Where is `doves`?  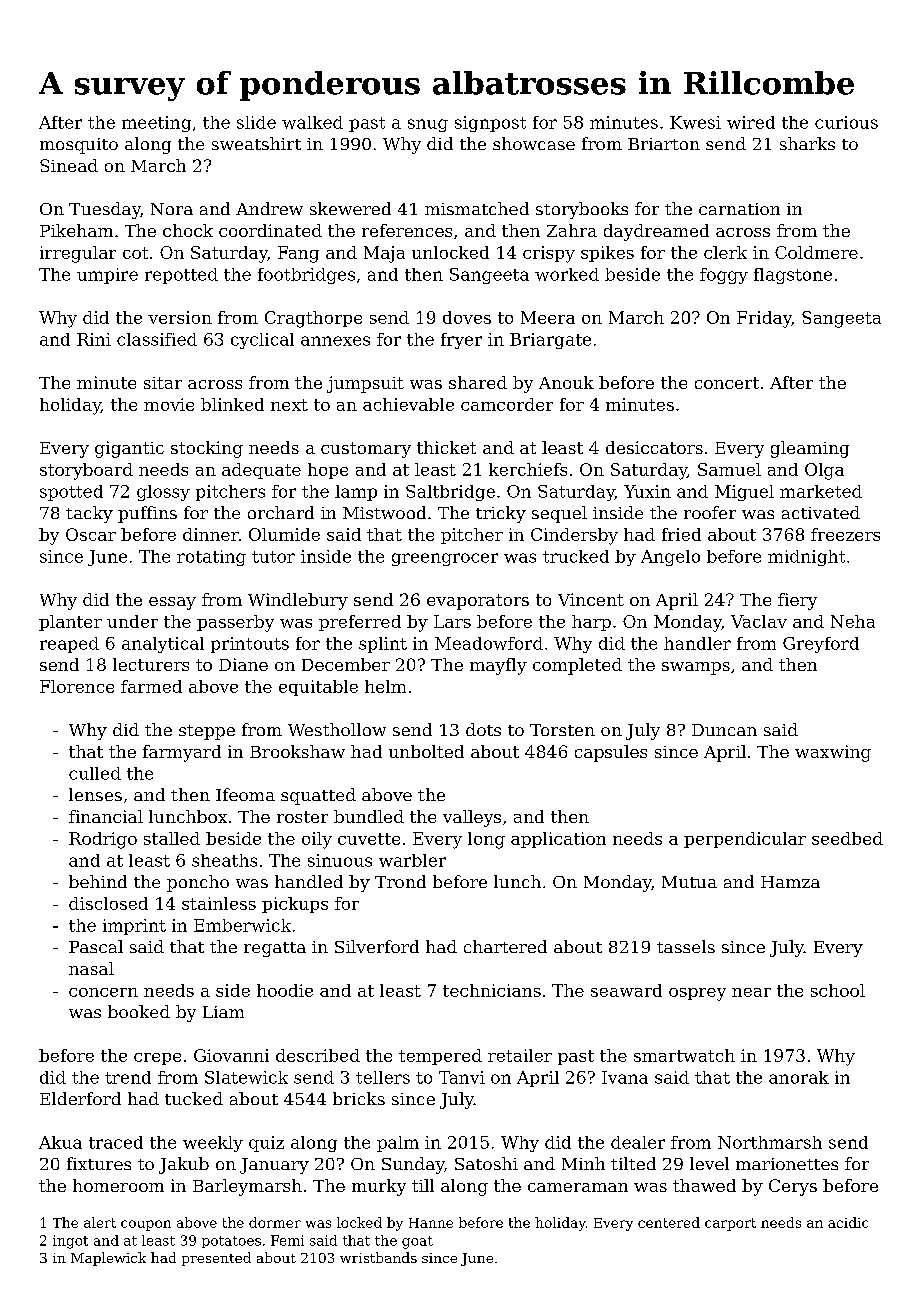 doves is located at coordinates (467, 317).
